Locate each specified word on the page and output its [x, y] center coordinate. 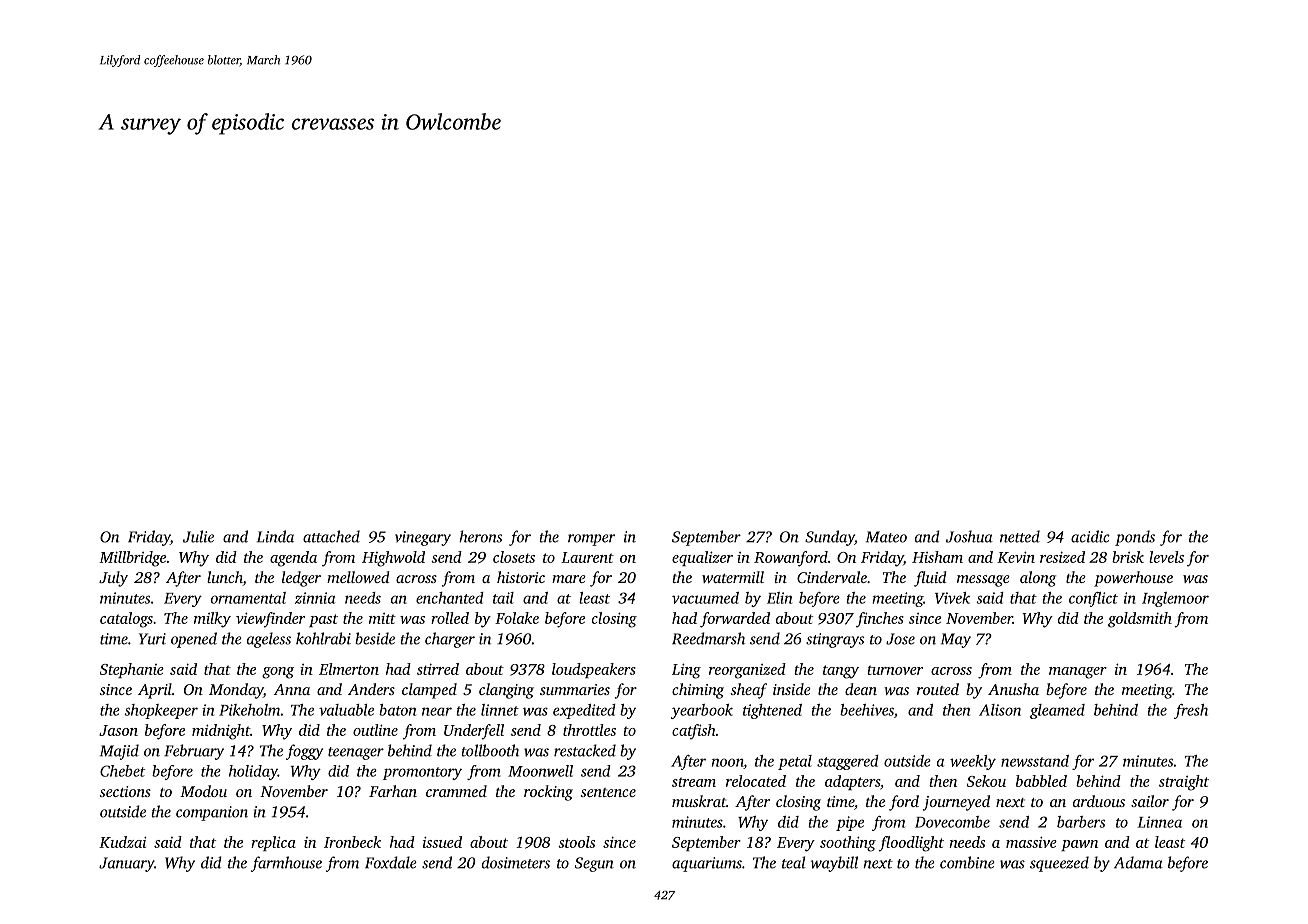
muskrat [699, 801]
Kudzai [123, 842]
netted [1020, 536]
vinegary [423, 538]
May [956, 640]
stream [694, 782]
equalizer [702, 558]
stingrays [835, 640]
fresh [1191, 711]
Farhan [393, 791]
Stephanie [132, 670]
